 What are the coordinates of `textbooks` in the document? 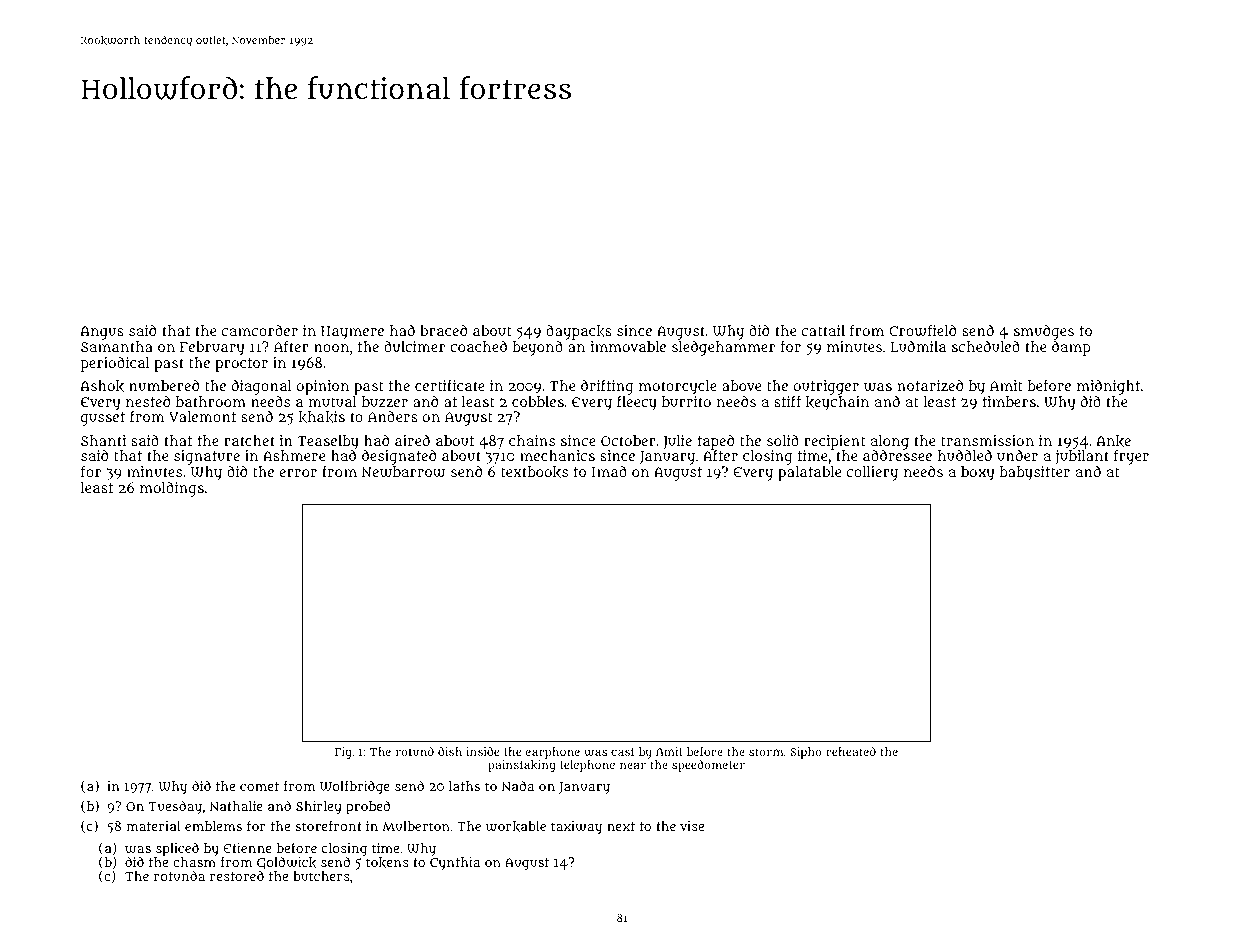 It's located at (534, 472).
